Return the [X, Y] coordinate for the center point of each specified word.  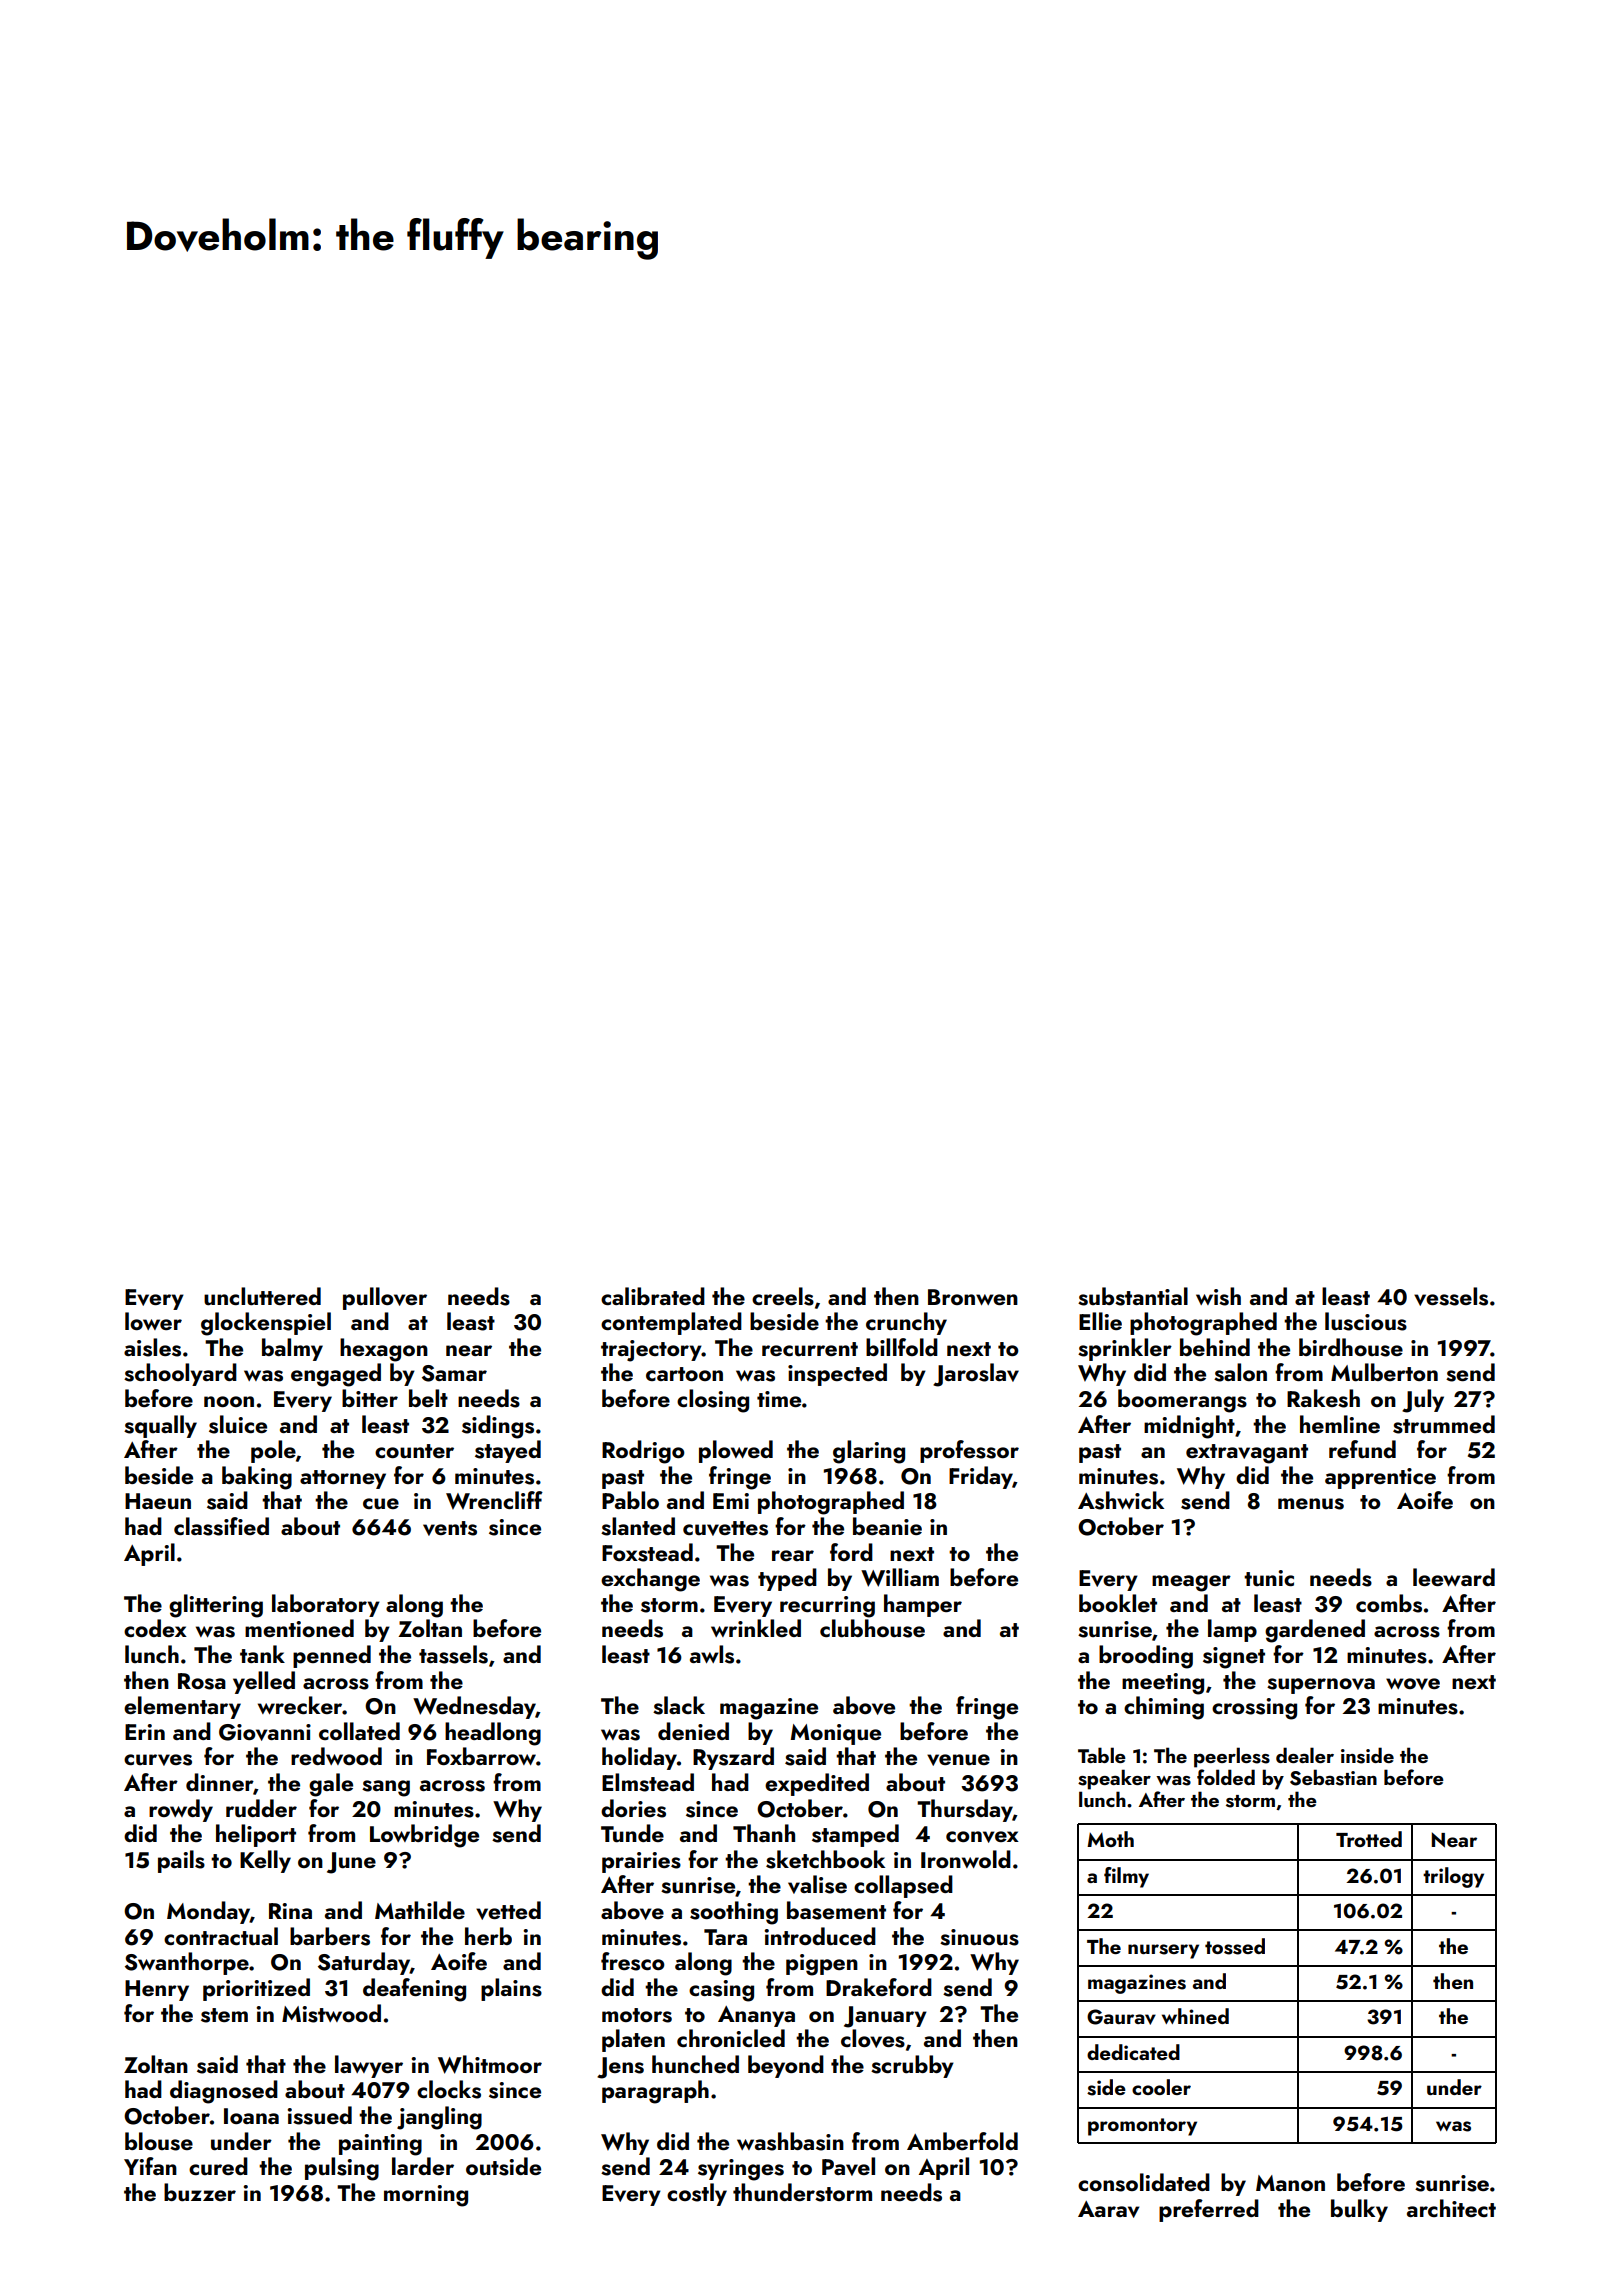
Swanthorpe [187, 1963]
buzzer [200, 2192]
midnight [1189, 1427]
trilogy [1453, 1877]
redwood [336, 1756]
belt [428, 1398]
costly [697, 2194]
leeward [1454, 1577]
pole [273, 1451]
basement [836, 1910]
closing [713, 1401]
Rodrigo [643, 1452]
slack [679, 1705]
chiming [1164, 1708]
